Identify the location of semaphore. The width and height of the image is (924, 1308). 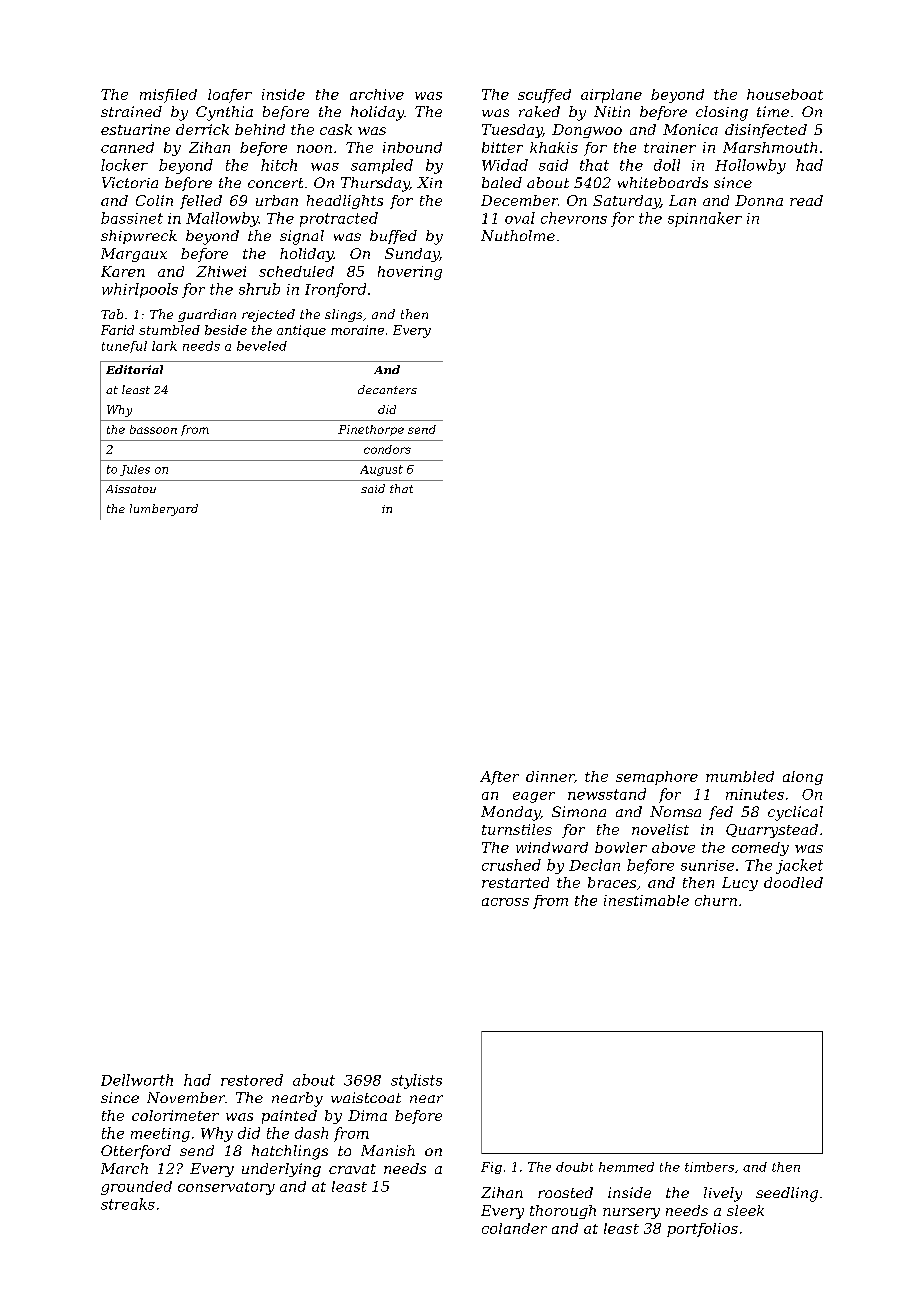
(657, 778).
